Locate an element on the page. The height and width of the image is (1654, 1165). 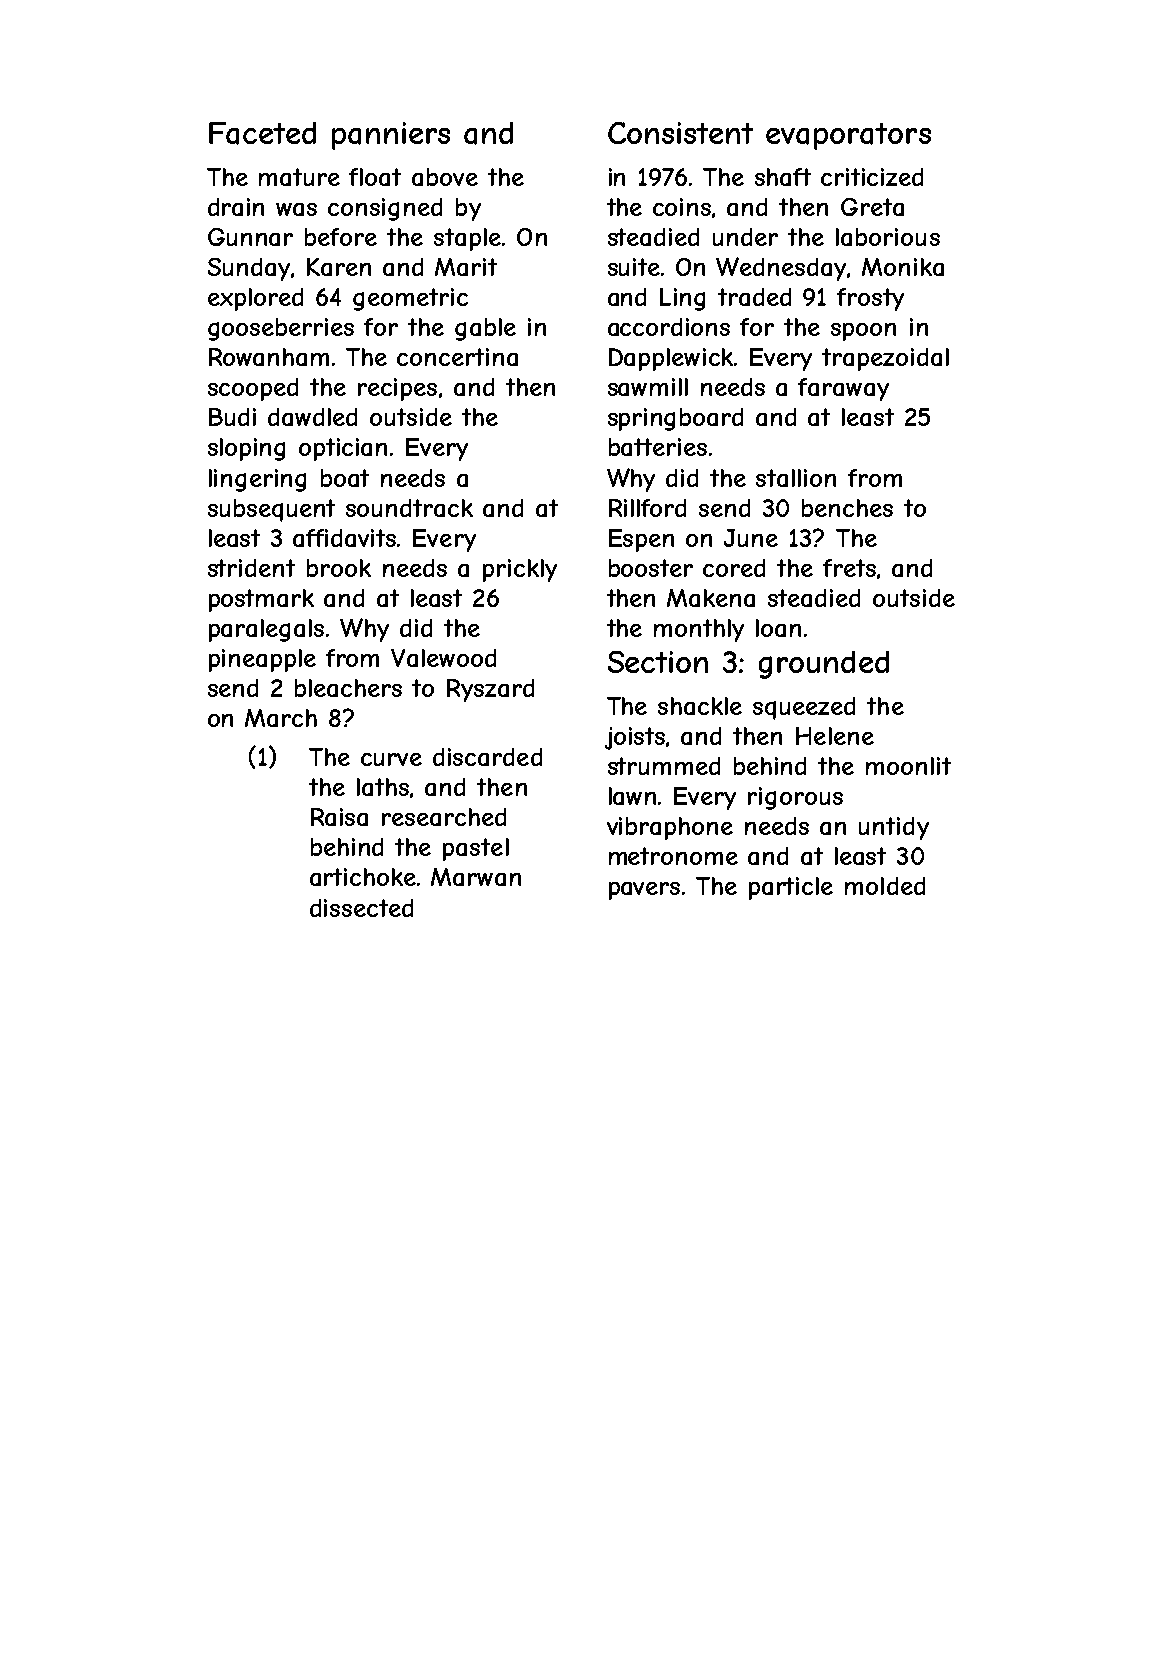
grounded is located at coordinates (824, 665).
